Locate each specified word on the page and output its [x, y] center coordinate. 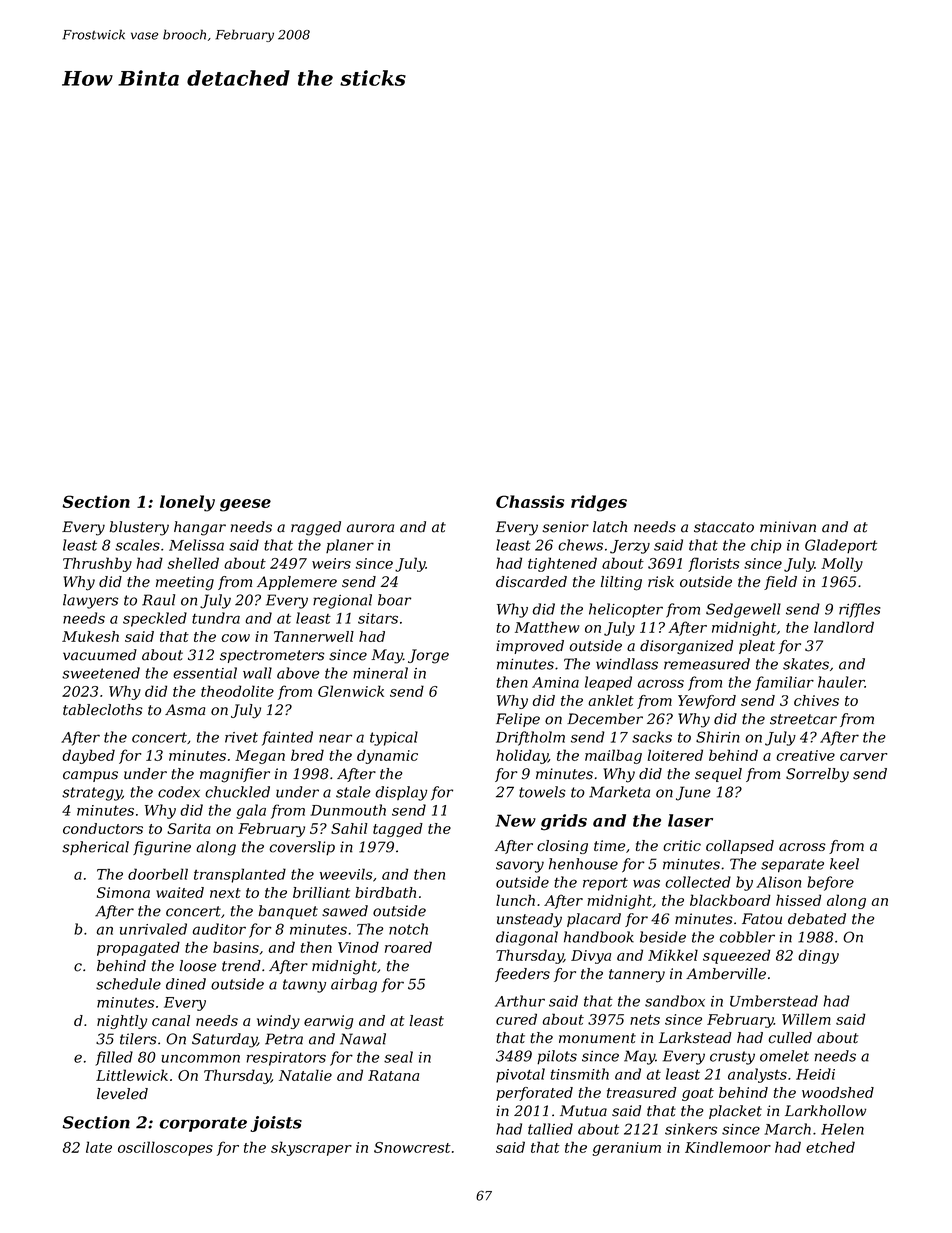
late [99, 1147]
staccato [724, 527]
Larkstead [695, 1038]
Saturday [224, 1040]
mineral [380, 673]
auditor [219, 929]
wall [257, 673]
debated [817, 919]
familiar [784, 683]
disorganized [686, 647]
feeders [522, 975]
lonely [187, 503]
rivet [241, 737]
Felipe [518, 720]
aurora [370, 528]
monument [597, 1038]
